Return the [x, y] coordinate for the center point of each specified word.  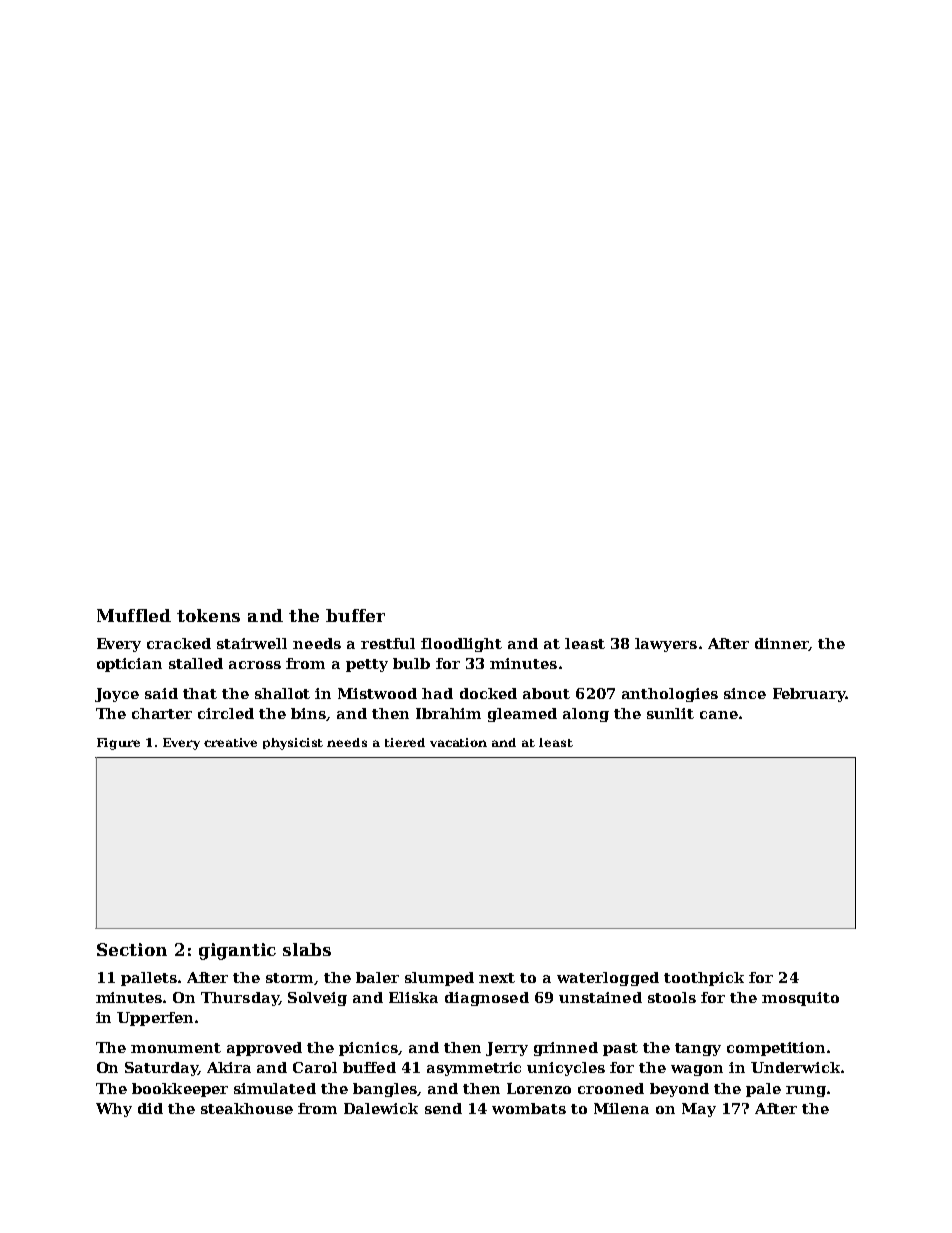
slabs [307, 949]
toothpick [704, 979]
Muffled [134, 615]
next [497, 978]
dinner [782, 644]
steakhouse [247, 1108]
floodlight [461, 645]
